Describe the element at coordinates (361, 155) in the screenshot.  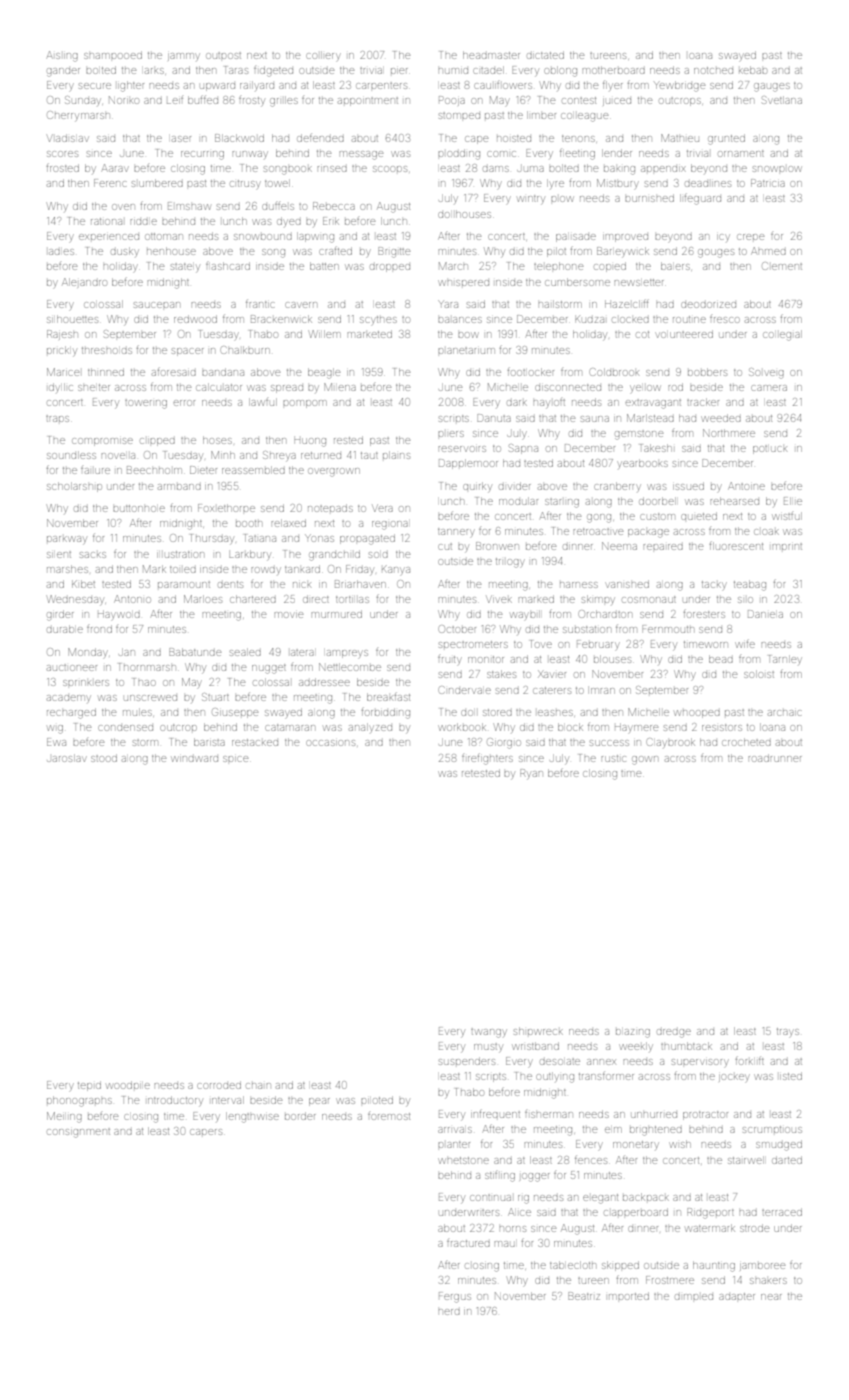
I see `message` at that location.
